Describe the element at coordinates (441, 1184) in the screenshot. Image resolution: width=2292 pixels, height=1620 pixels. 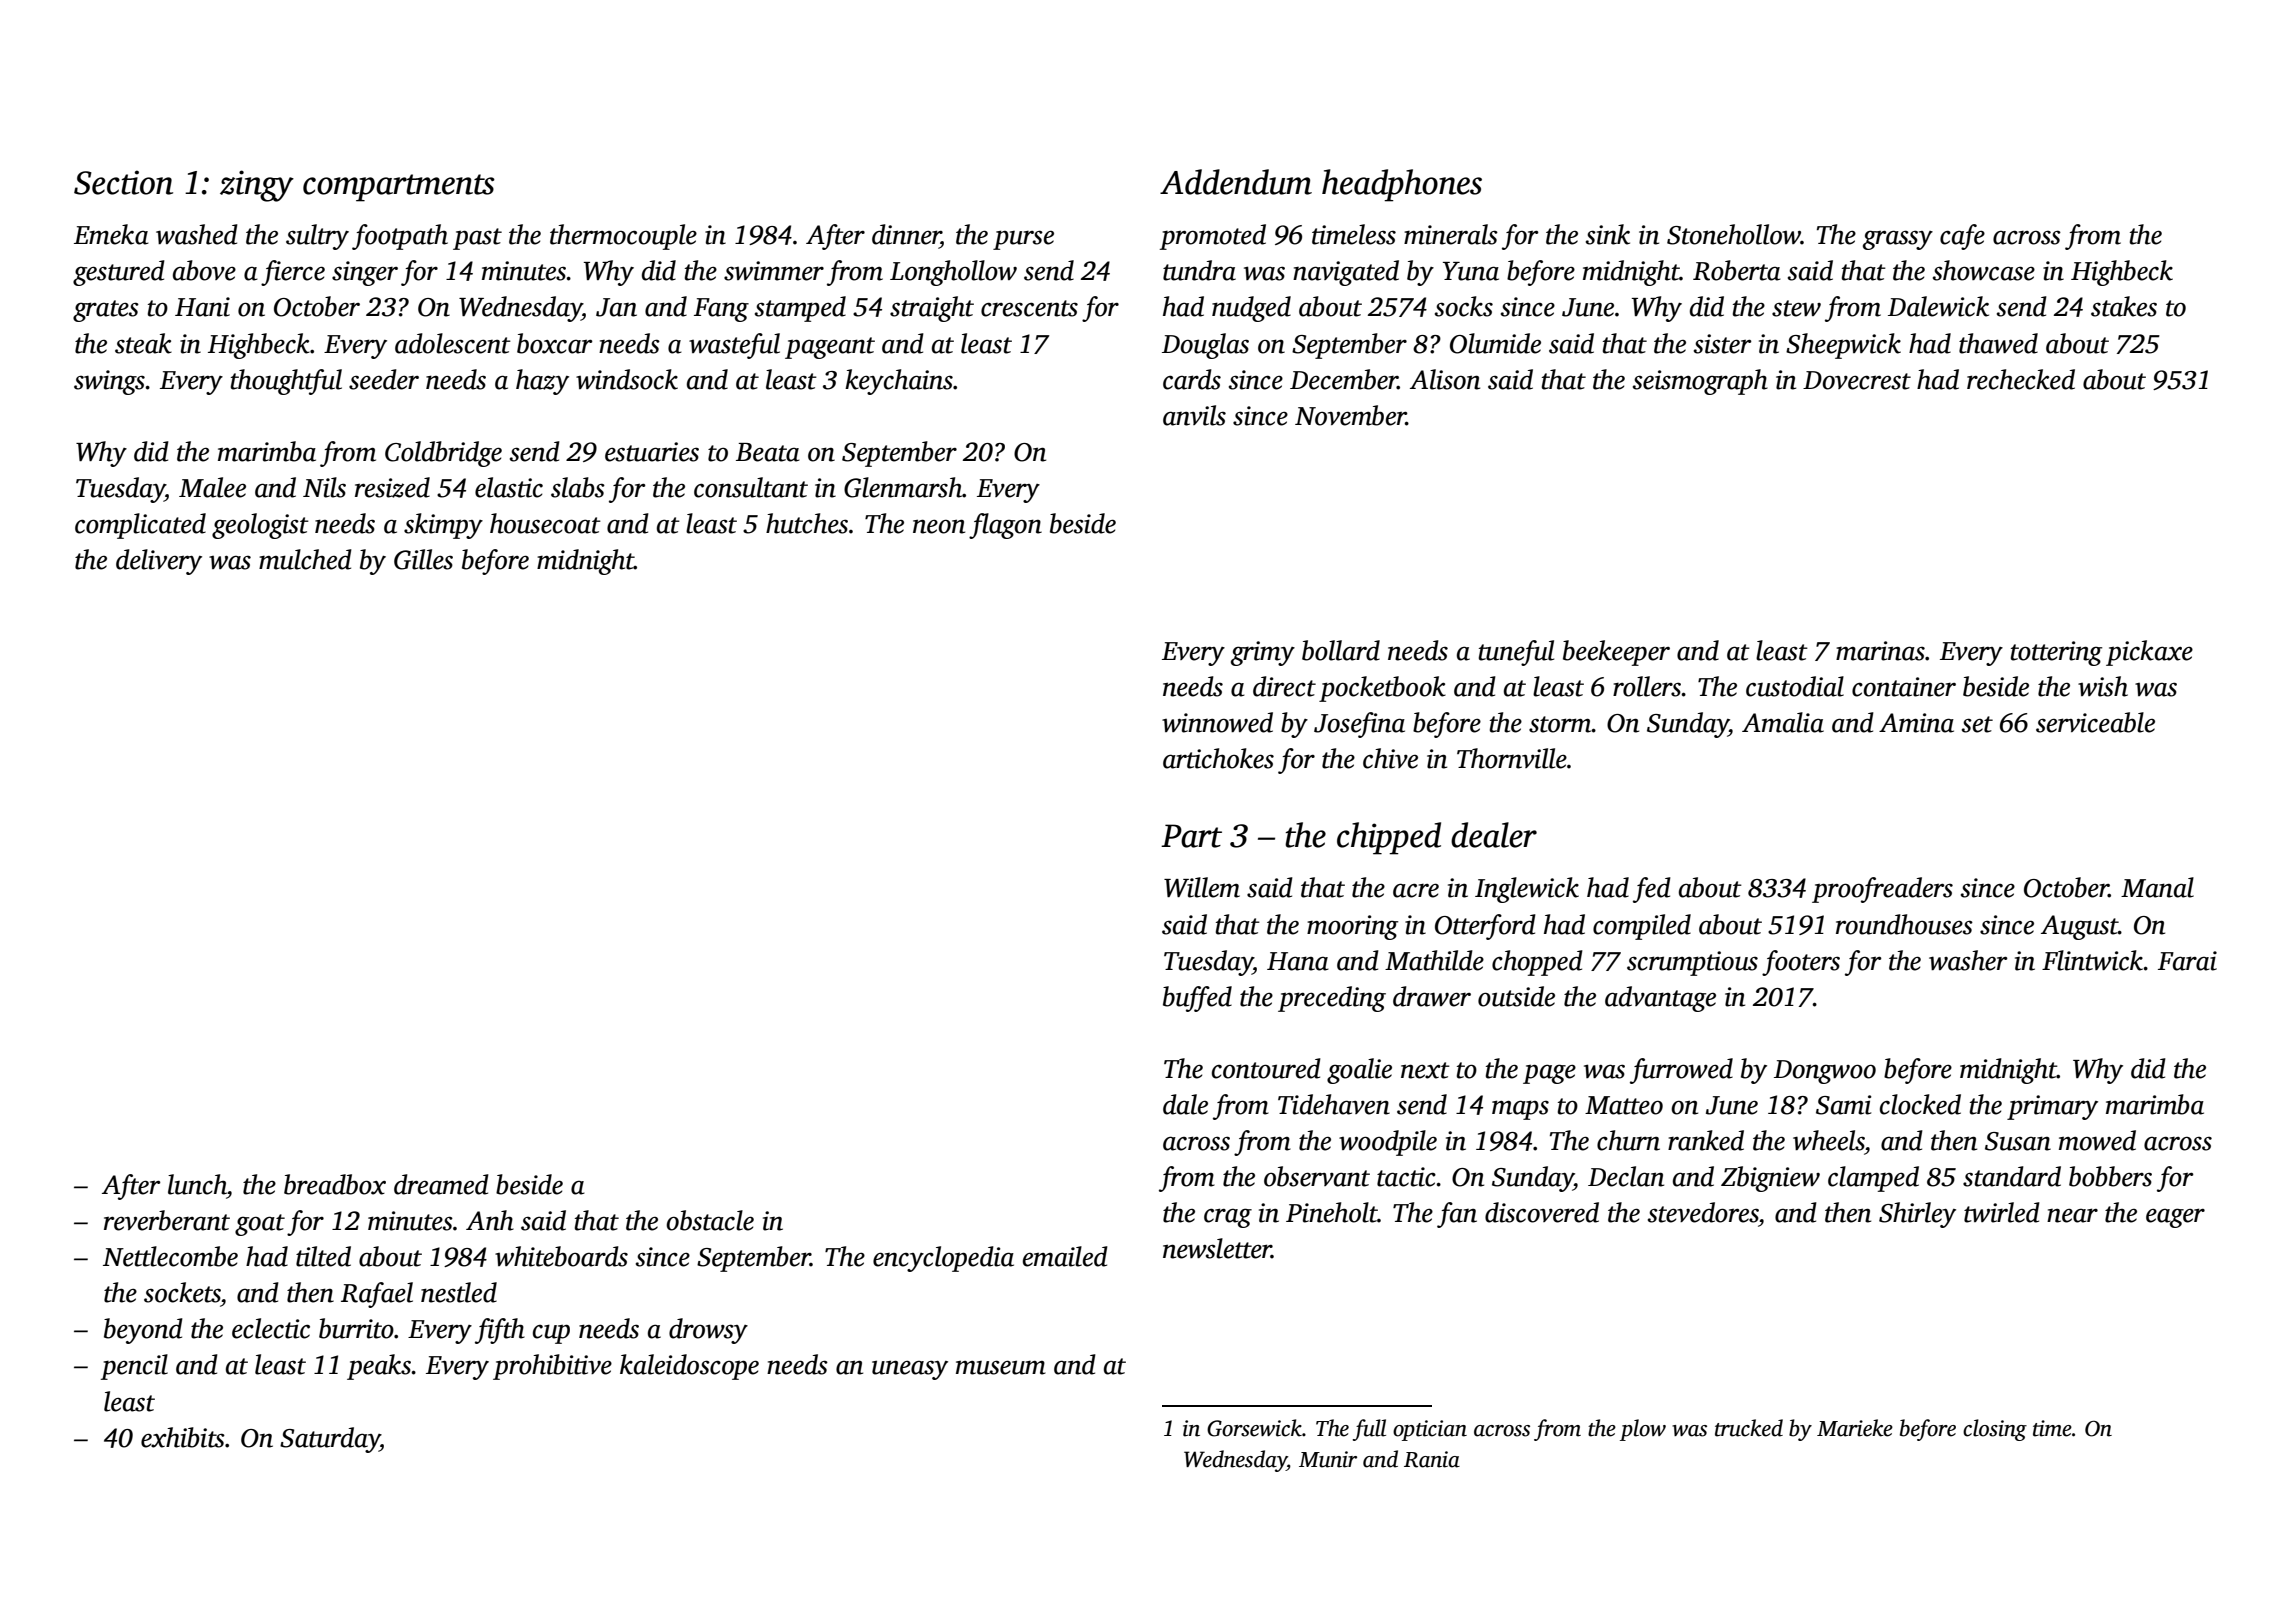
I see `dreamed` at that location.
